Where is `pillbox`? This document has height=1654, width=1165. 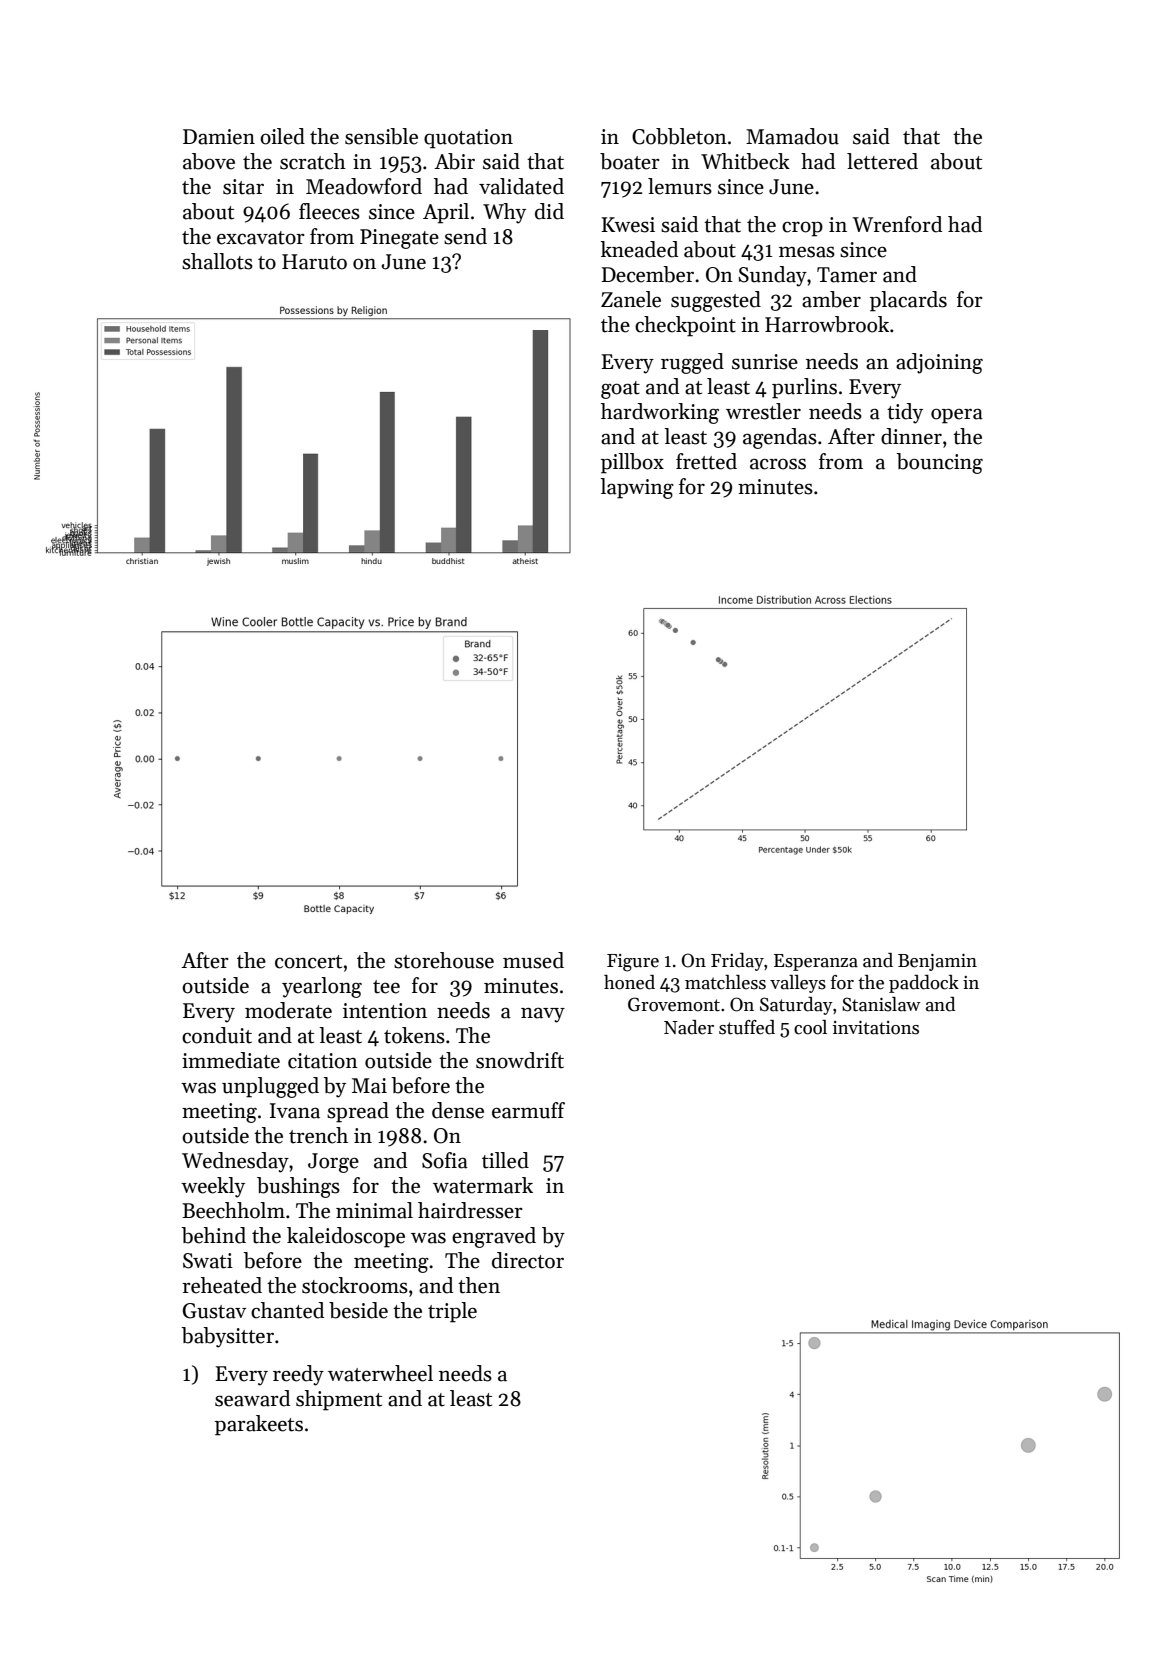
pillbox is located at coordinates (632, 463).
